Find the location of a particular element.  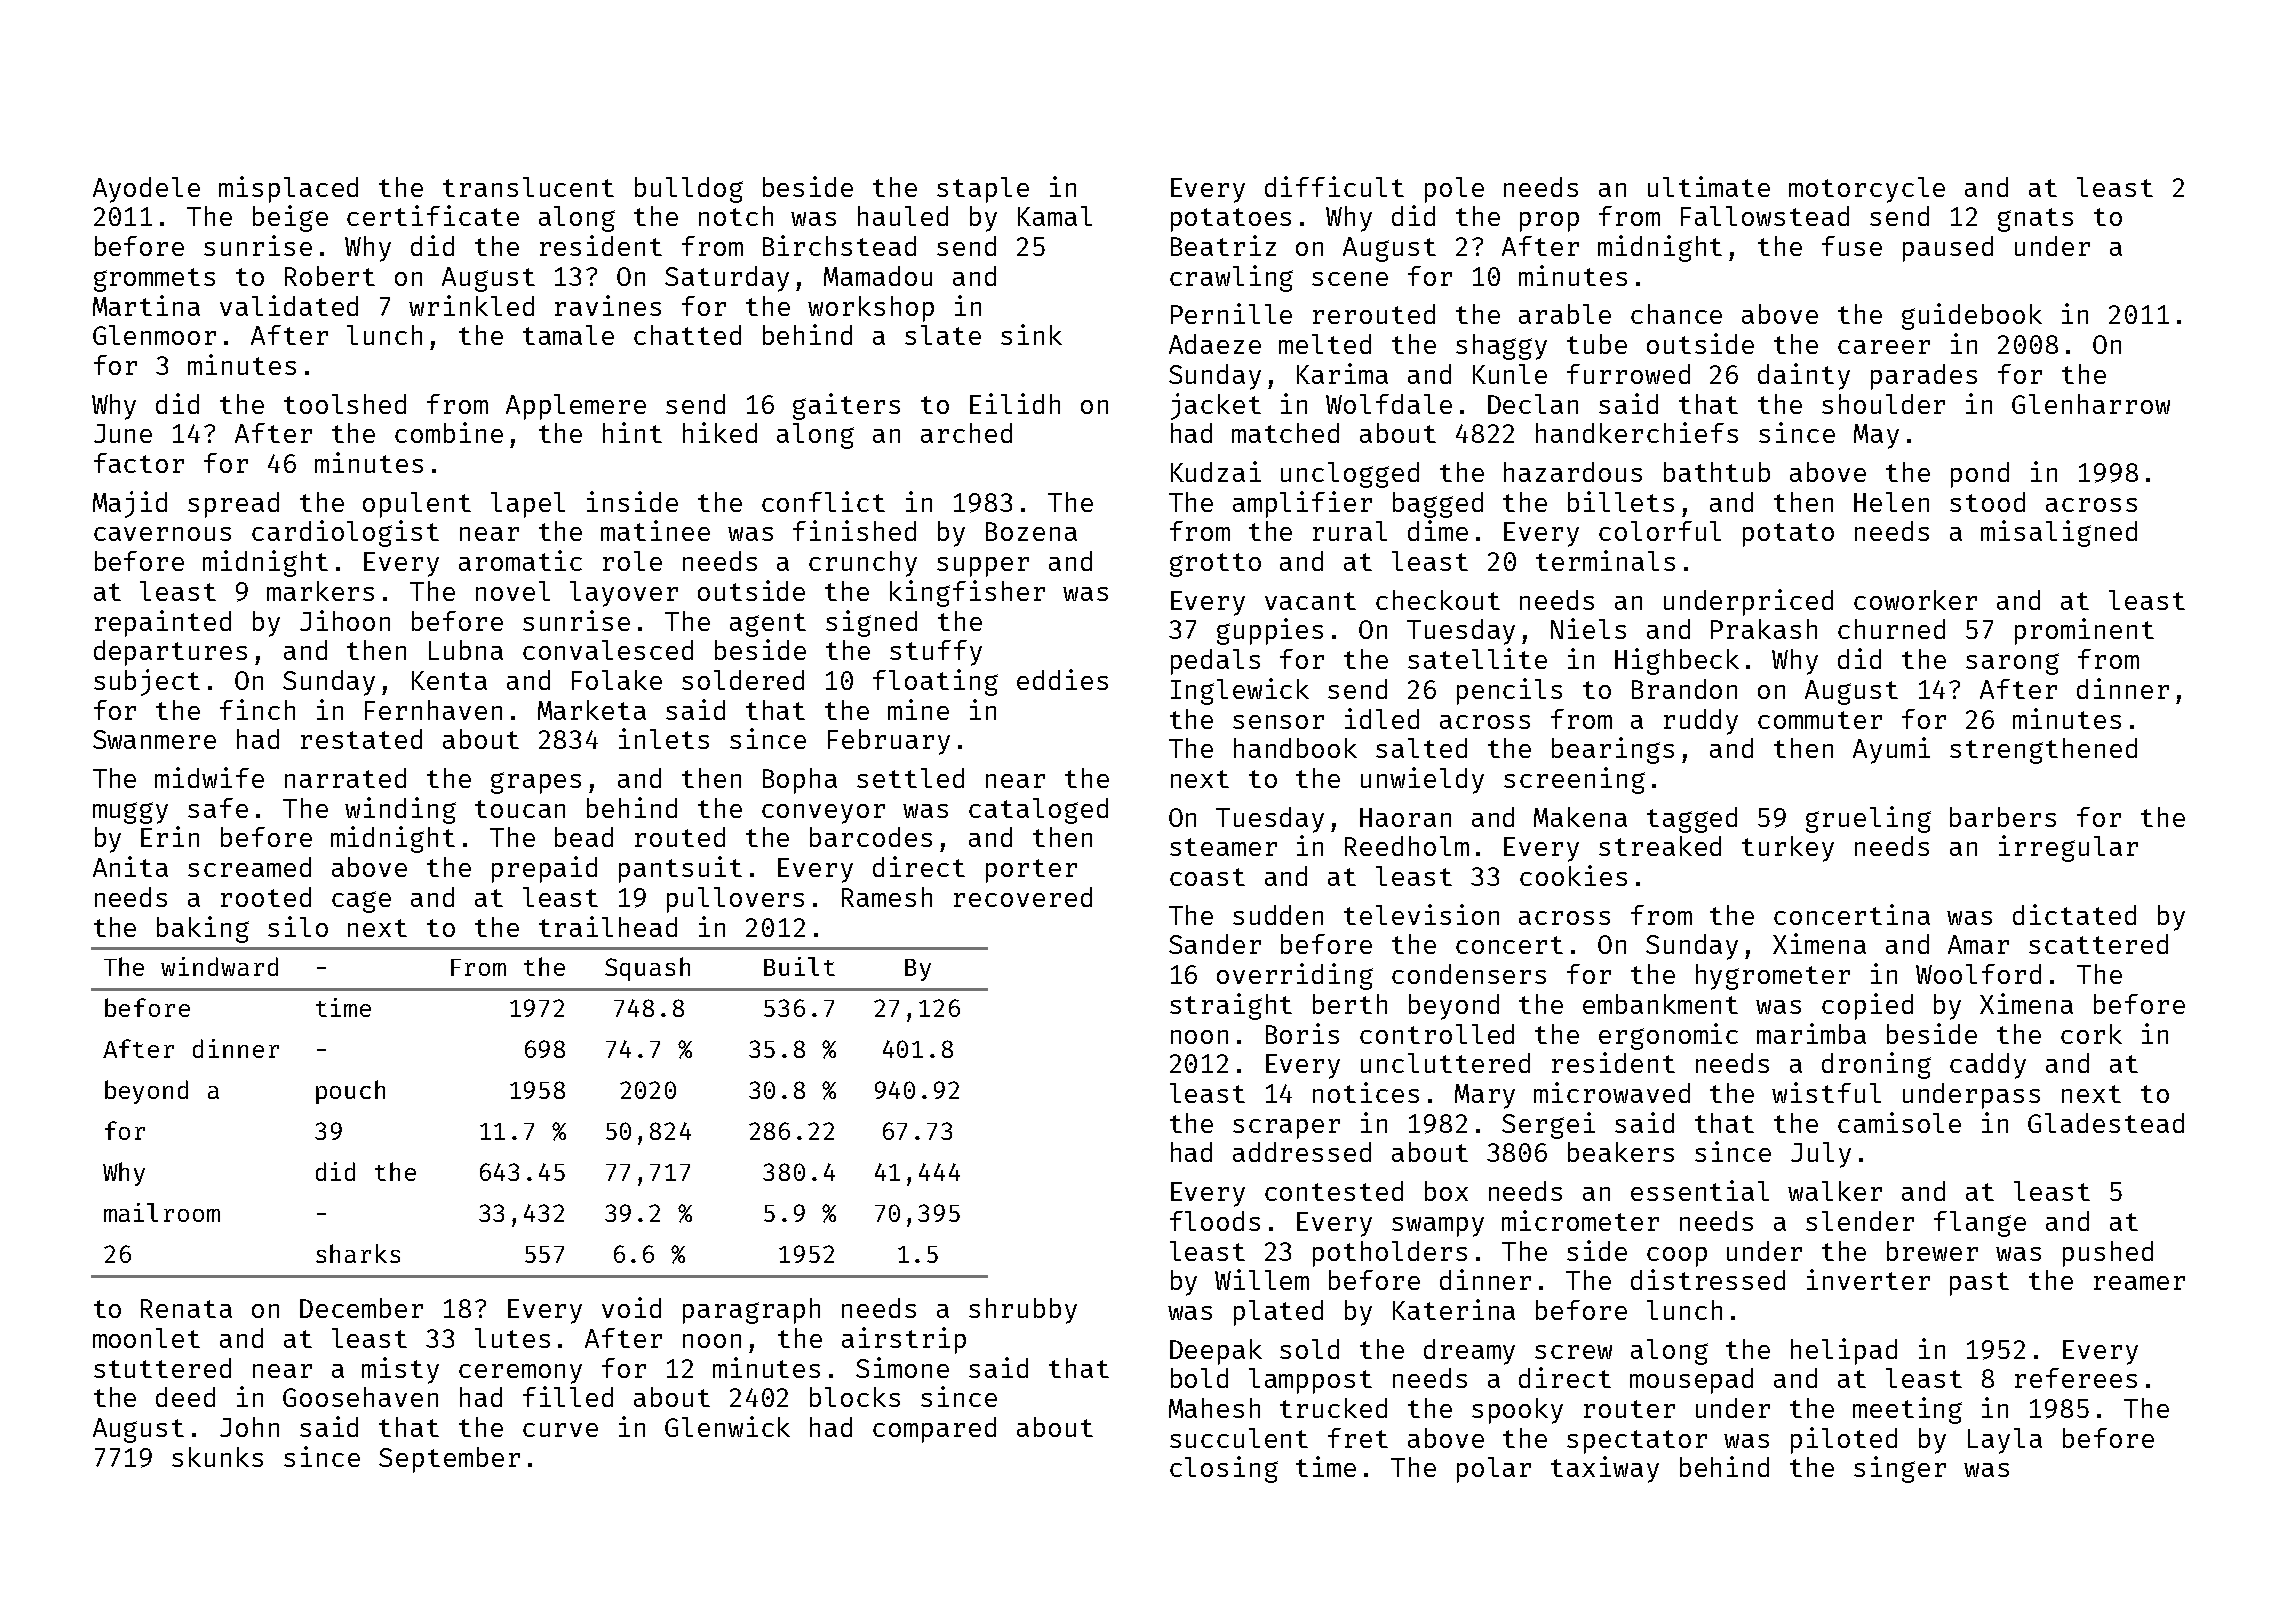

Mamadou is located at coordinates (878, 276).
